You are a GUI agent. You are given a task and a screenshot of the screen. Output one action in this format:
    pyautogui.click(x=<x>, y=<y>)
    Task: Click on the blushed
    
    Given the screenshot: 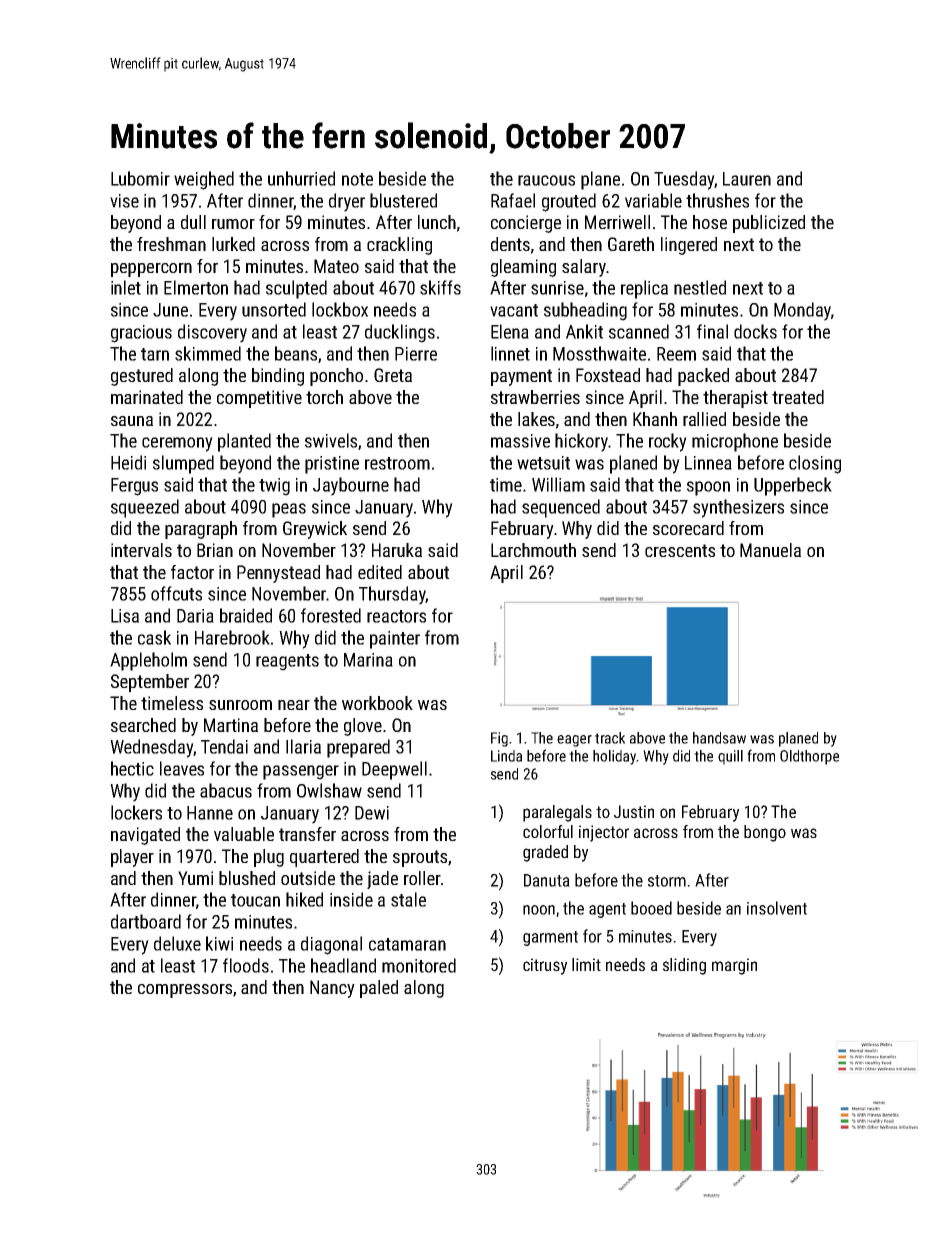 What is the action you would take?
    pyautogui.click(x=247, y=878)
